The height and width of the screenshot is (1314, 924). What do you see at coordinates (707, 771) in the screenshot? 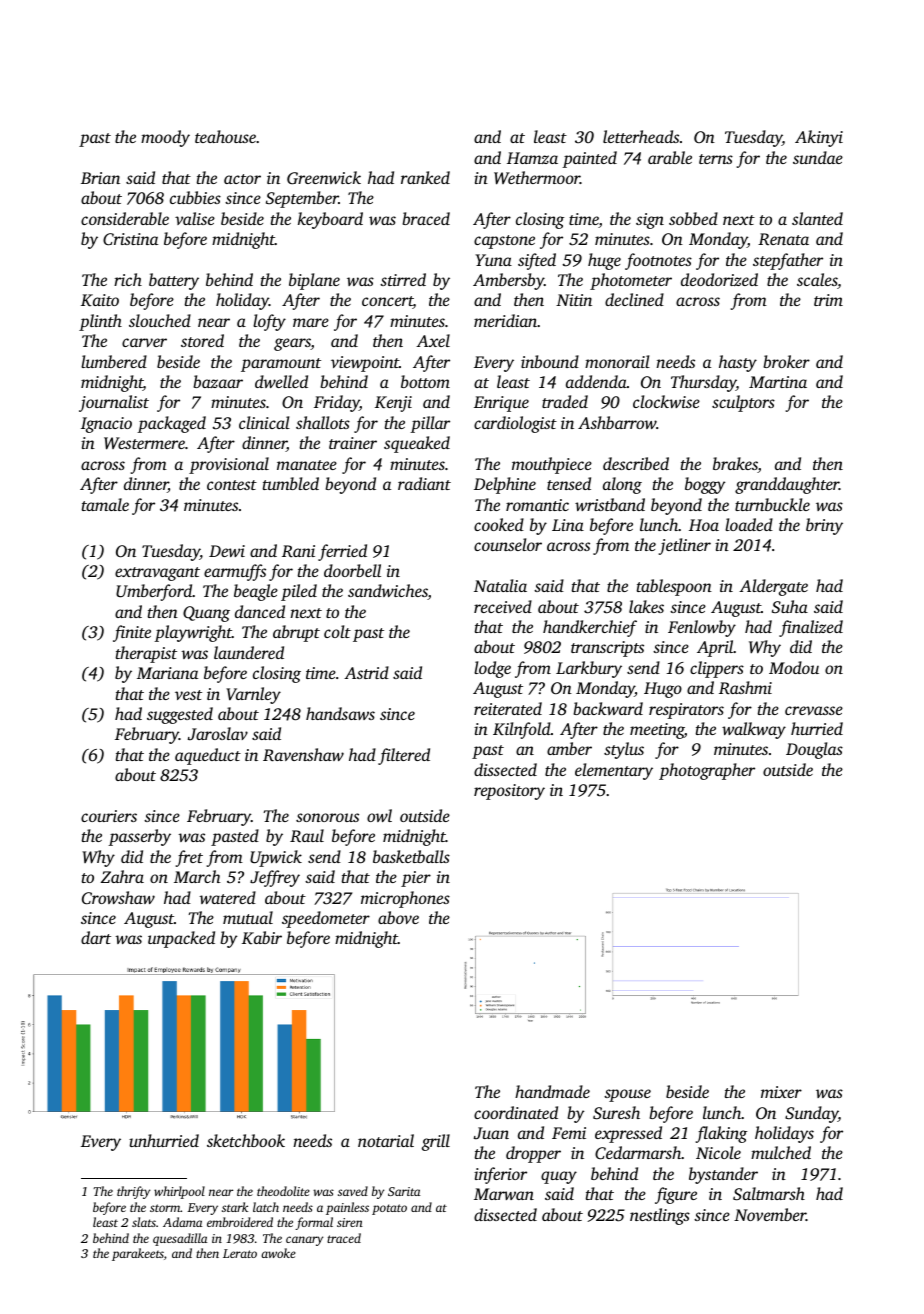
I see `photographer` at bounding box center [707, 771].
